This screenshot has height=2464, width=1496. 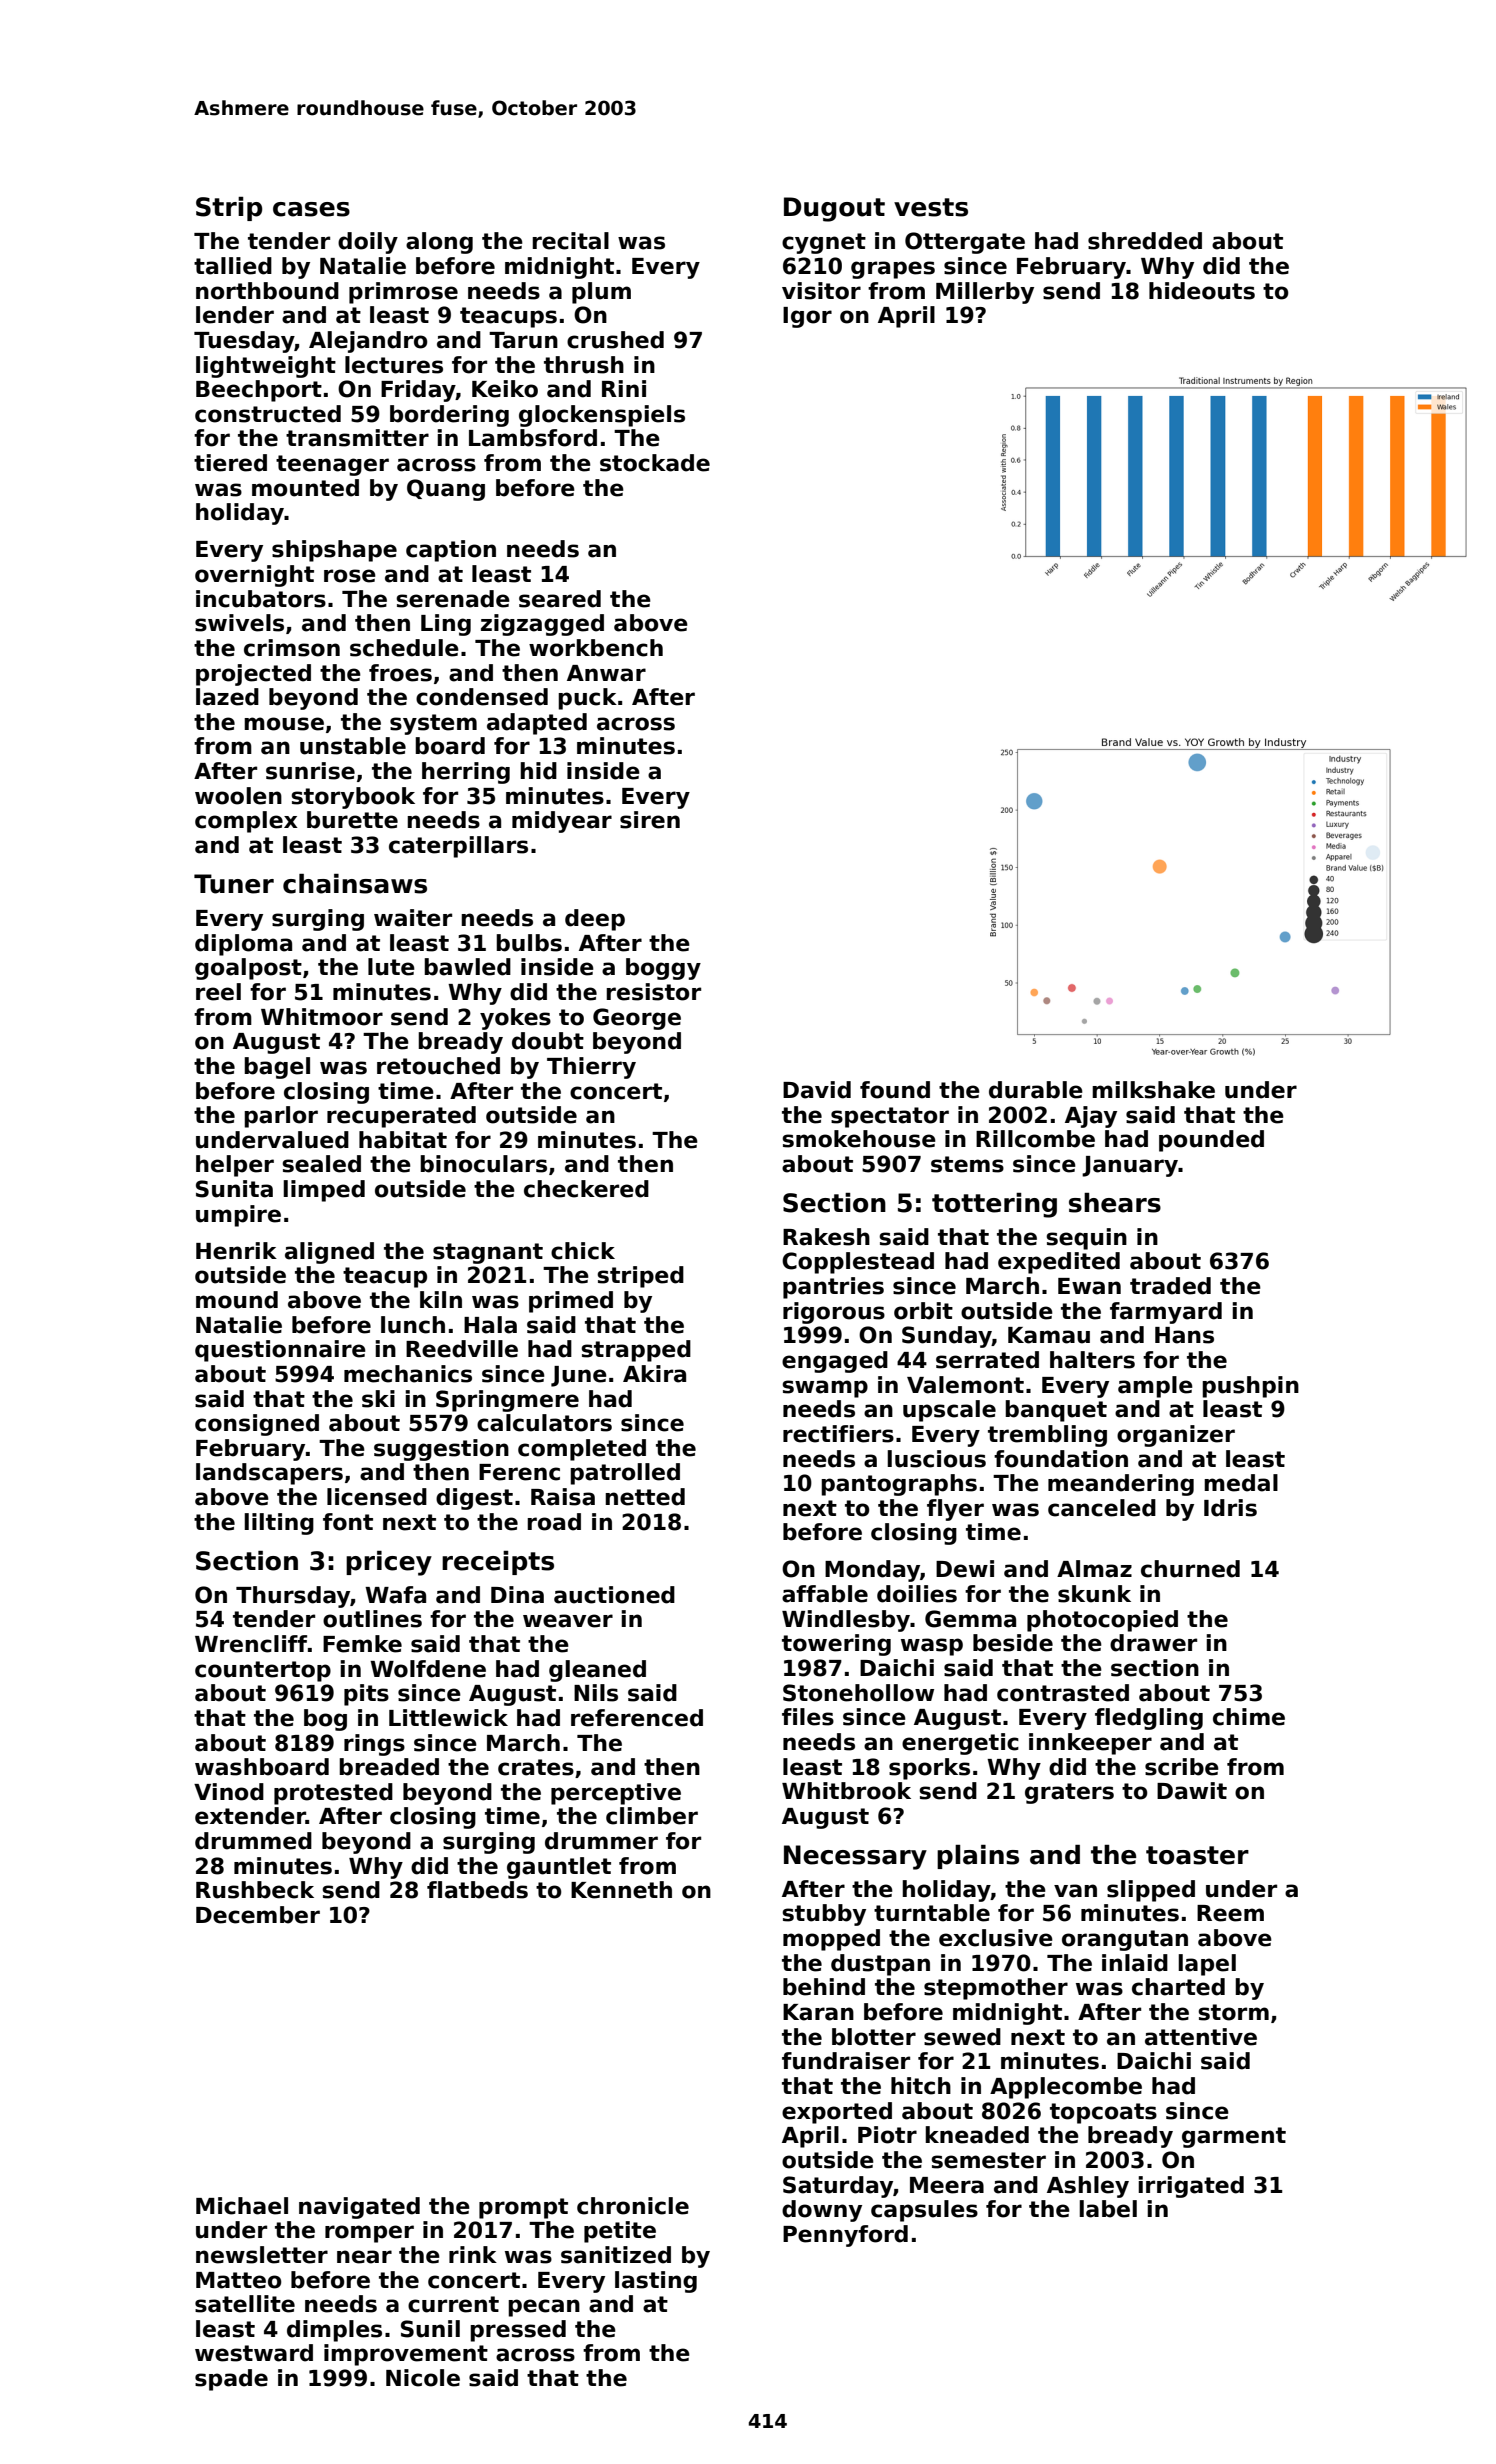 What do you see at coordinates (329, 1253) in the screenshot?
I see `aligned` at bounding box center [329, 1253].
